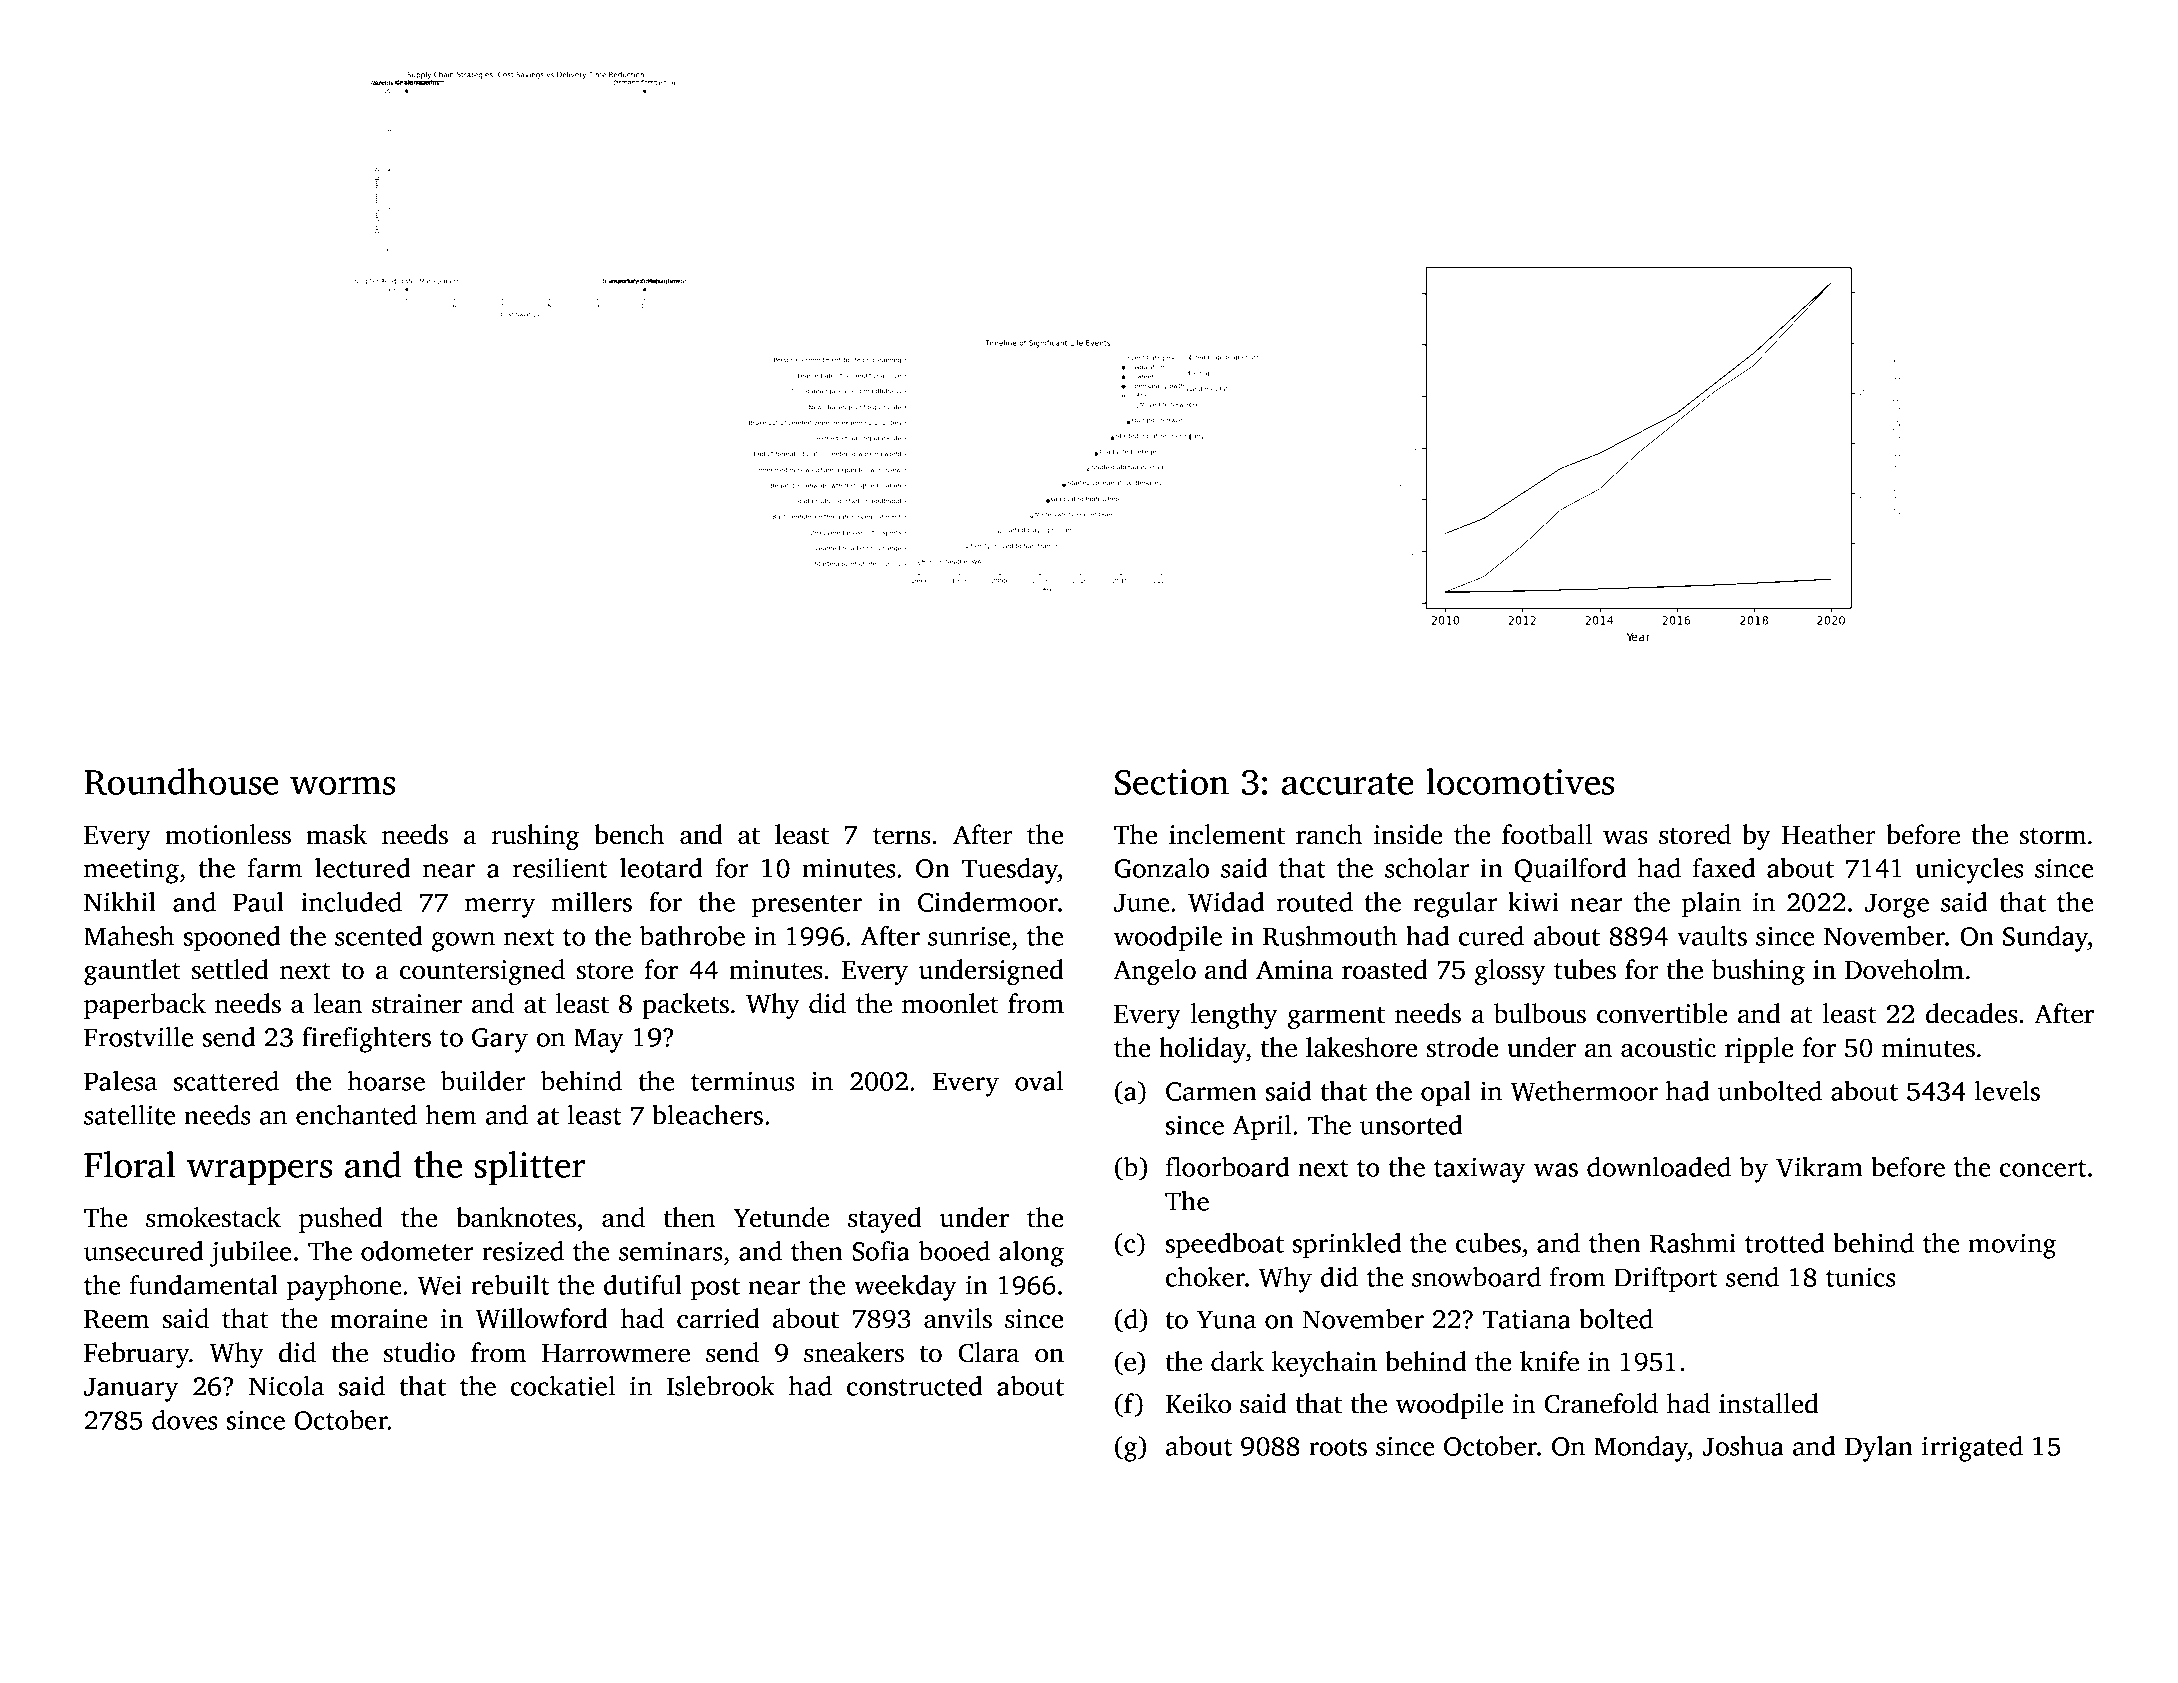 The height and width of the screenshot is (1683, 2178). I want to click on jubilee, so click(250, 1254).
